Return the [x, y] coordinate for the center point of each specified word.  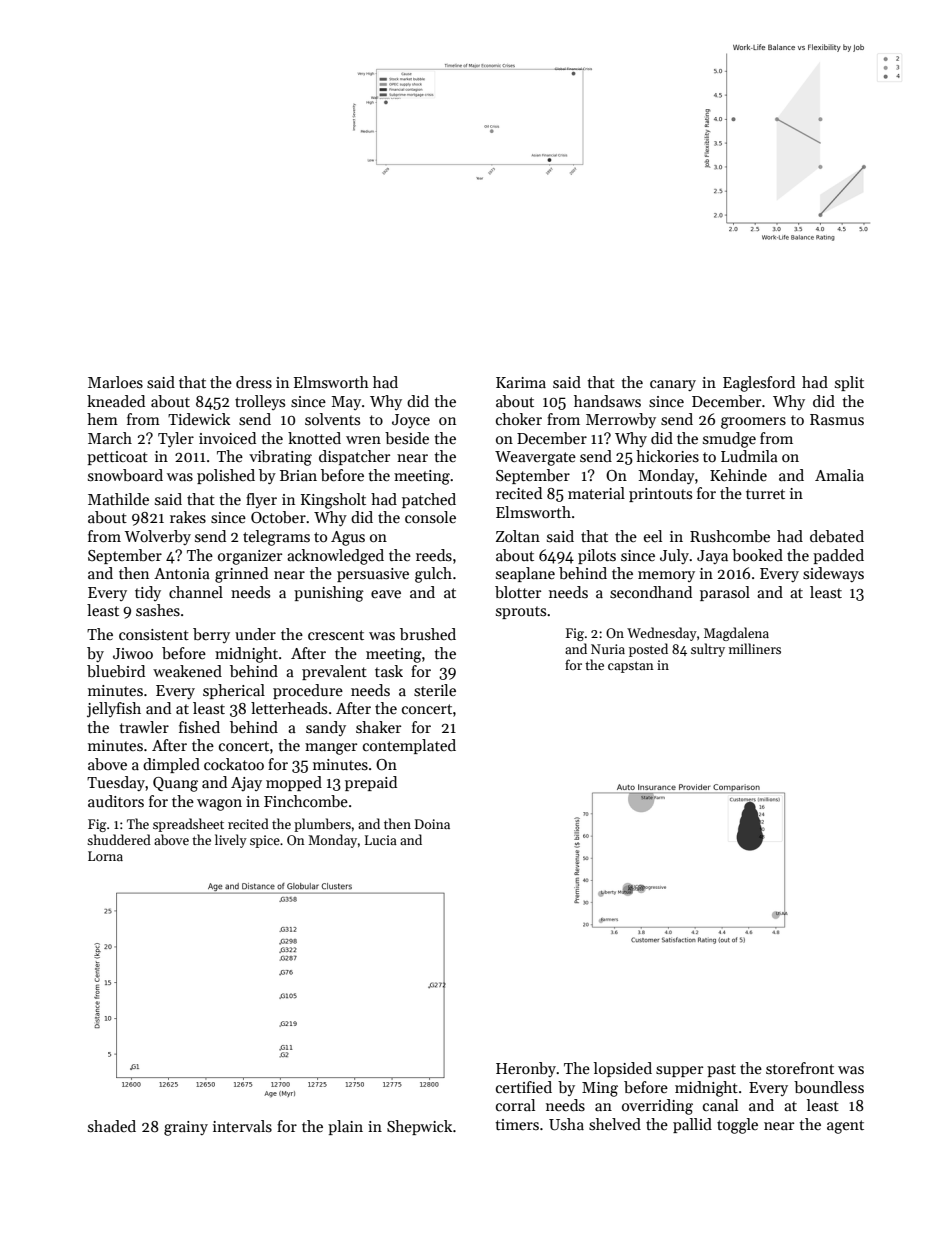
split [849, 383]
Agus [348, 538]
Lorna [105, 856]
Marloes [115, 382]
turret [765, 494]
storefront [800, 1068]
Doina [432, 824]
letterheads [289, 708]
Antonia [182, 573]
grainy [186, 1128]
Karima [521, 382]
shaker [378, 727]
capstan [631, 667]
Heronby [526, 1069]
